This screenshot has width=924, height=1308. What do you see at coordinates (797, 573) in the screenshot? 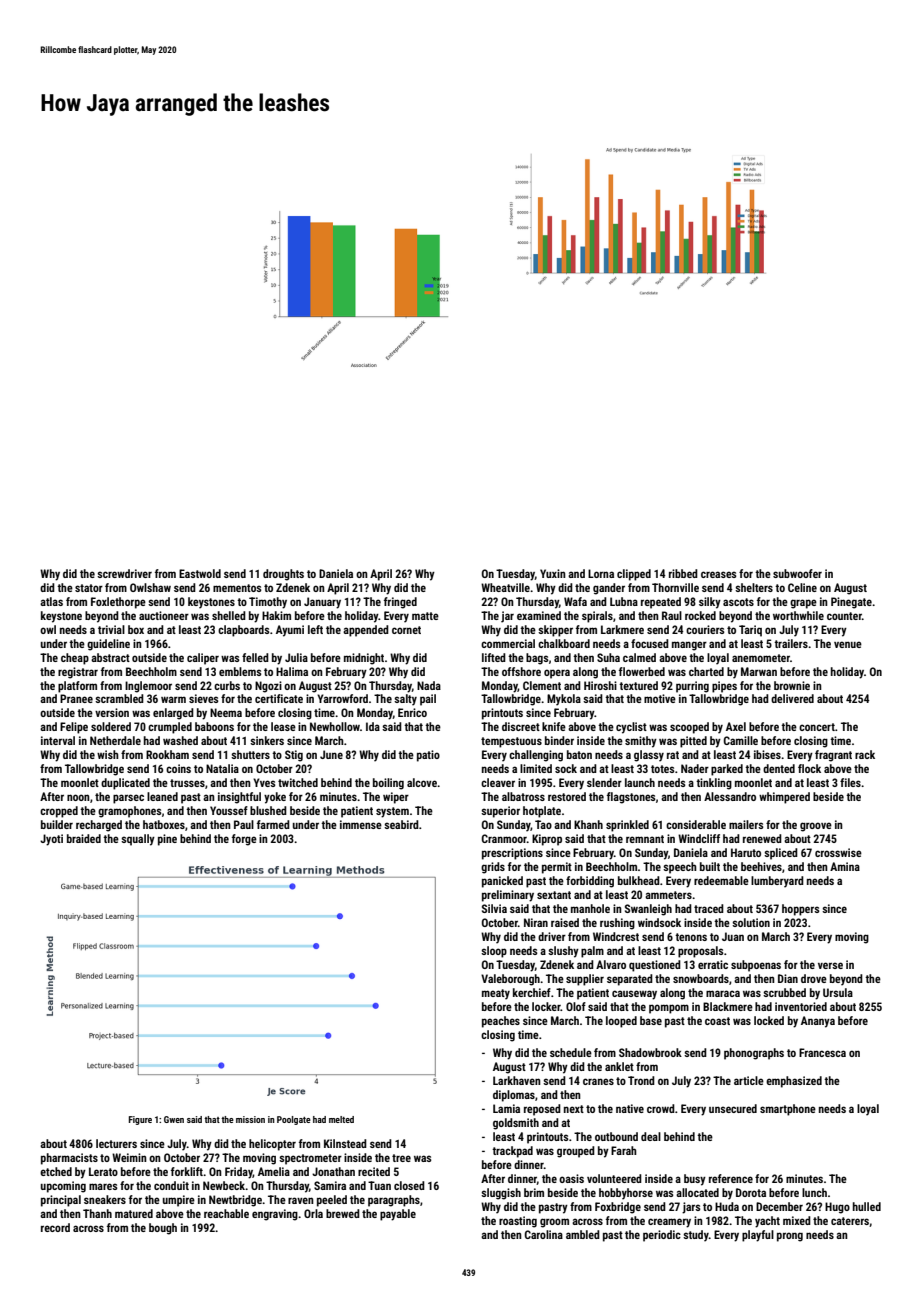
I see `subwoofer` at bounding box center [797, 573].
